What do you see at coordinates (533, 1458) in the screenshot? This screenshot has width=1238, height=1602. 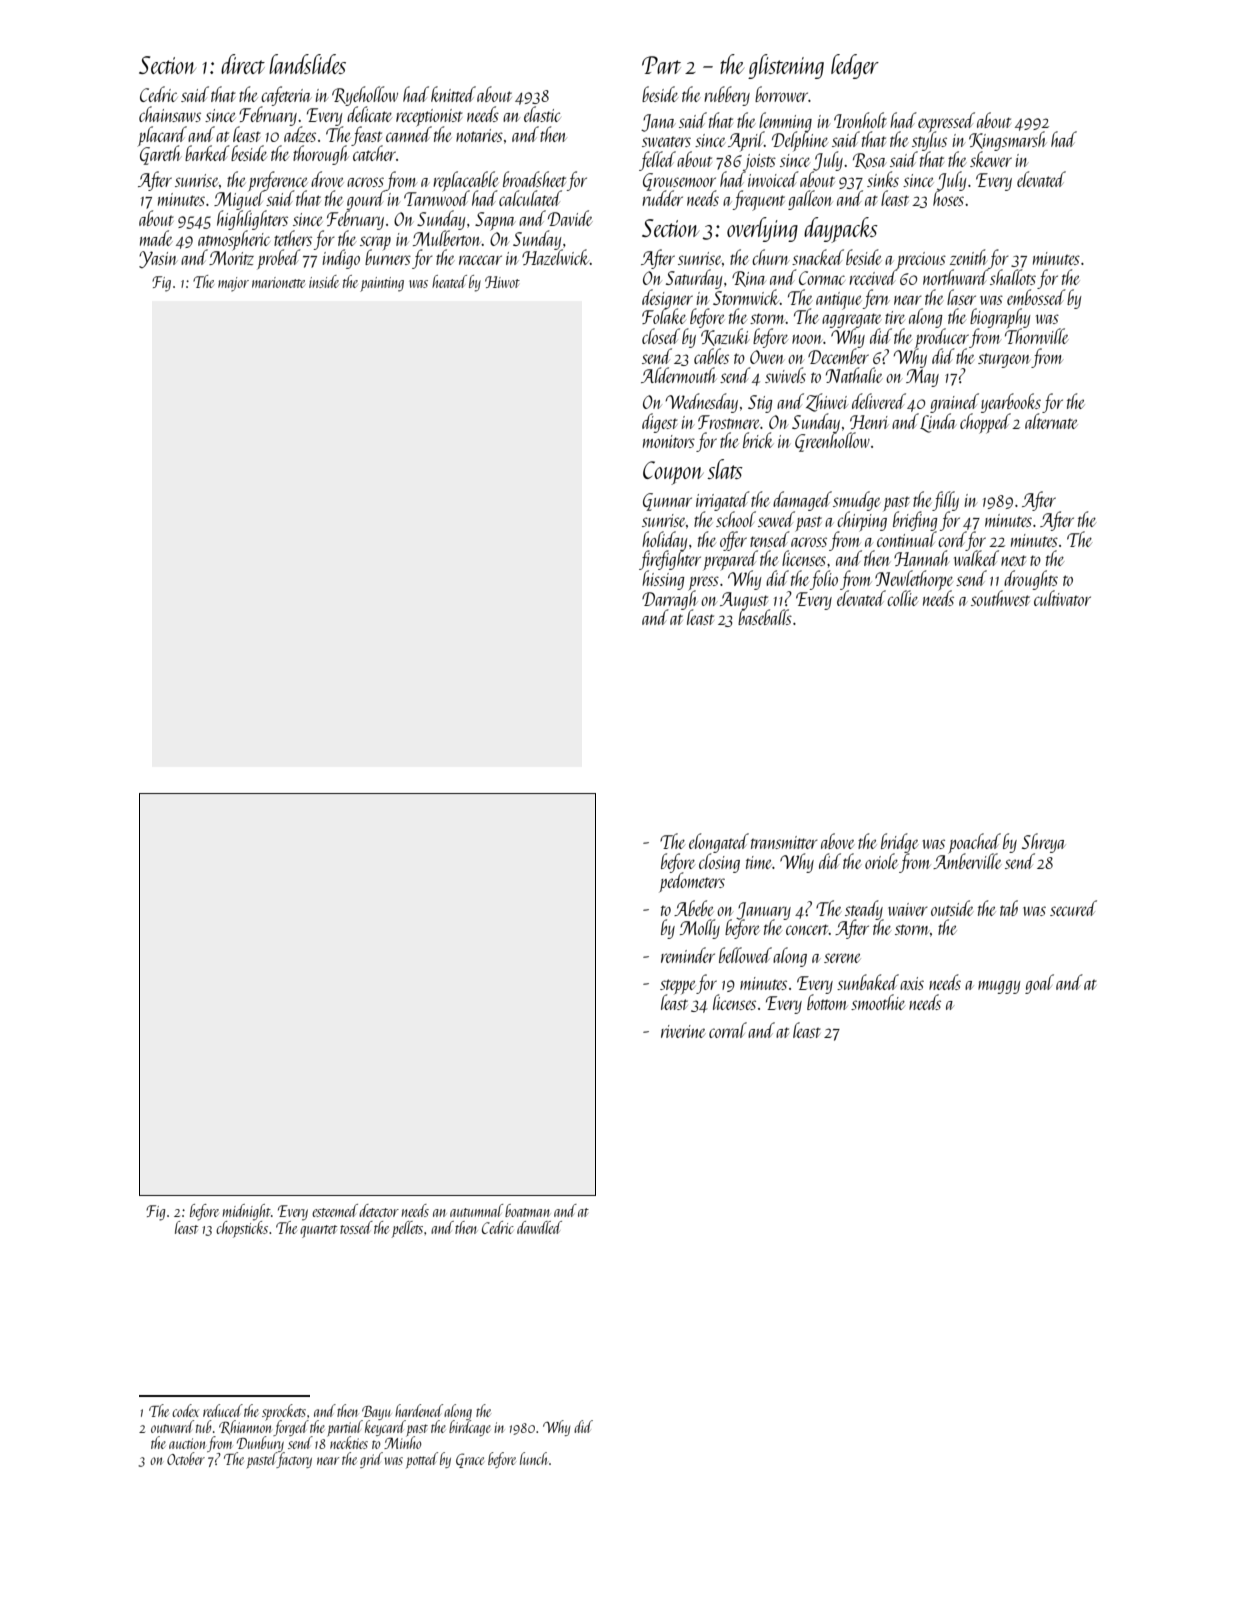 I see `lunch` at bounding box center [533, 1458].
